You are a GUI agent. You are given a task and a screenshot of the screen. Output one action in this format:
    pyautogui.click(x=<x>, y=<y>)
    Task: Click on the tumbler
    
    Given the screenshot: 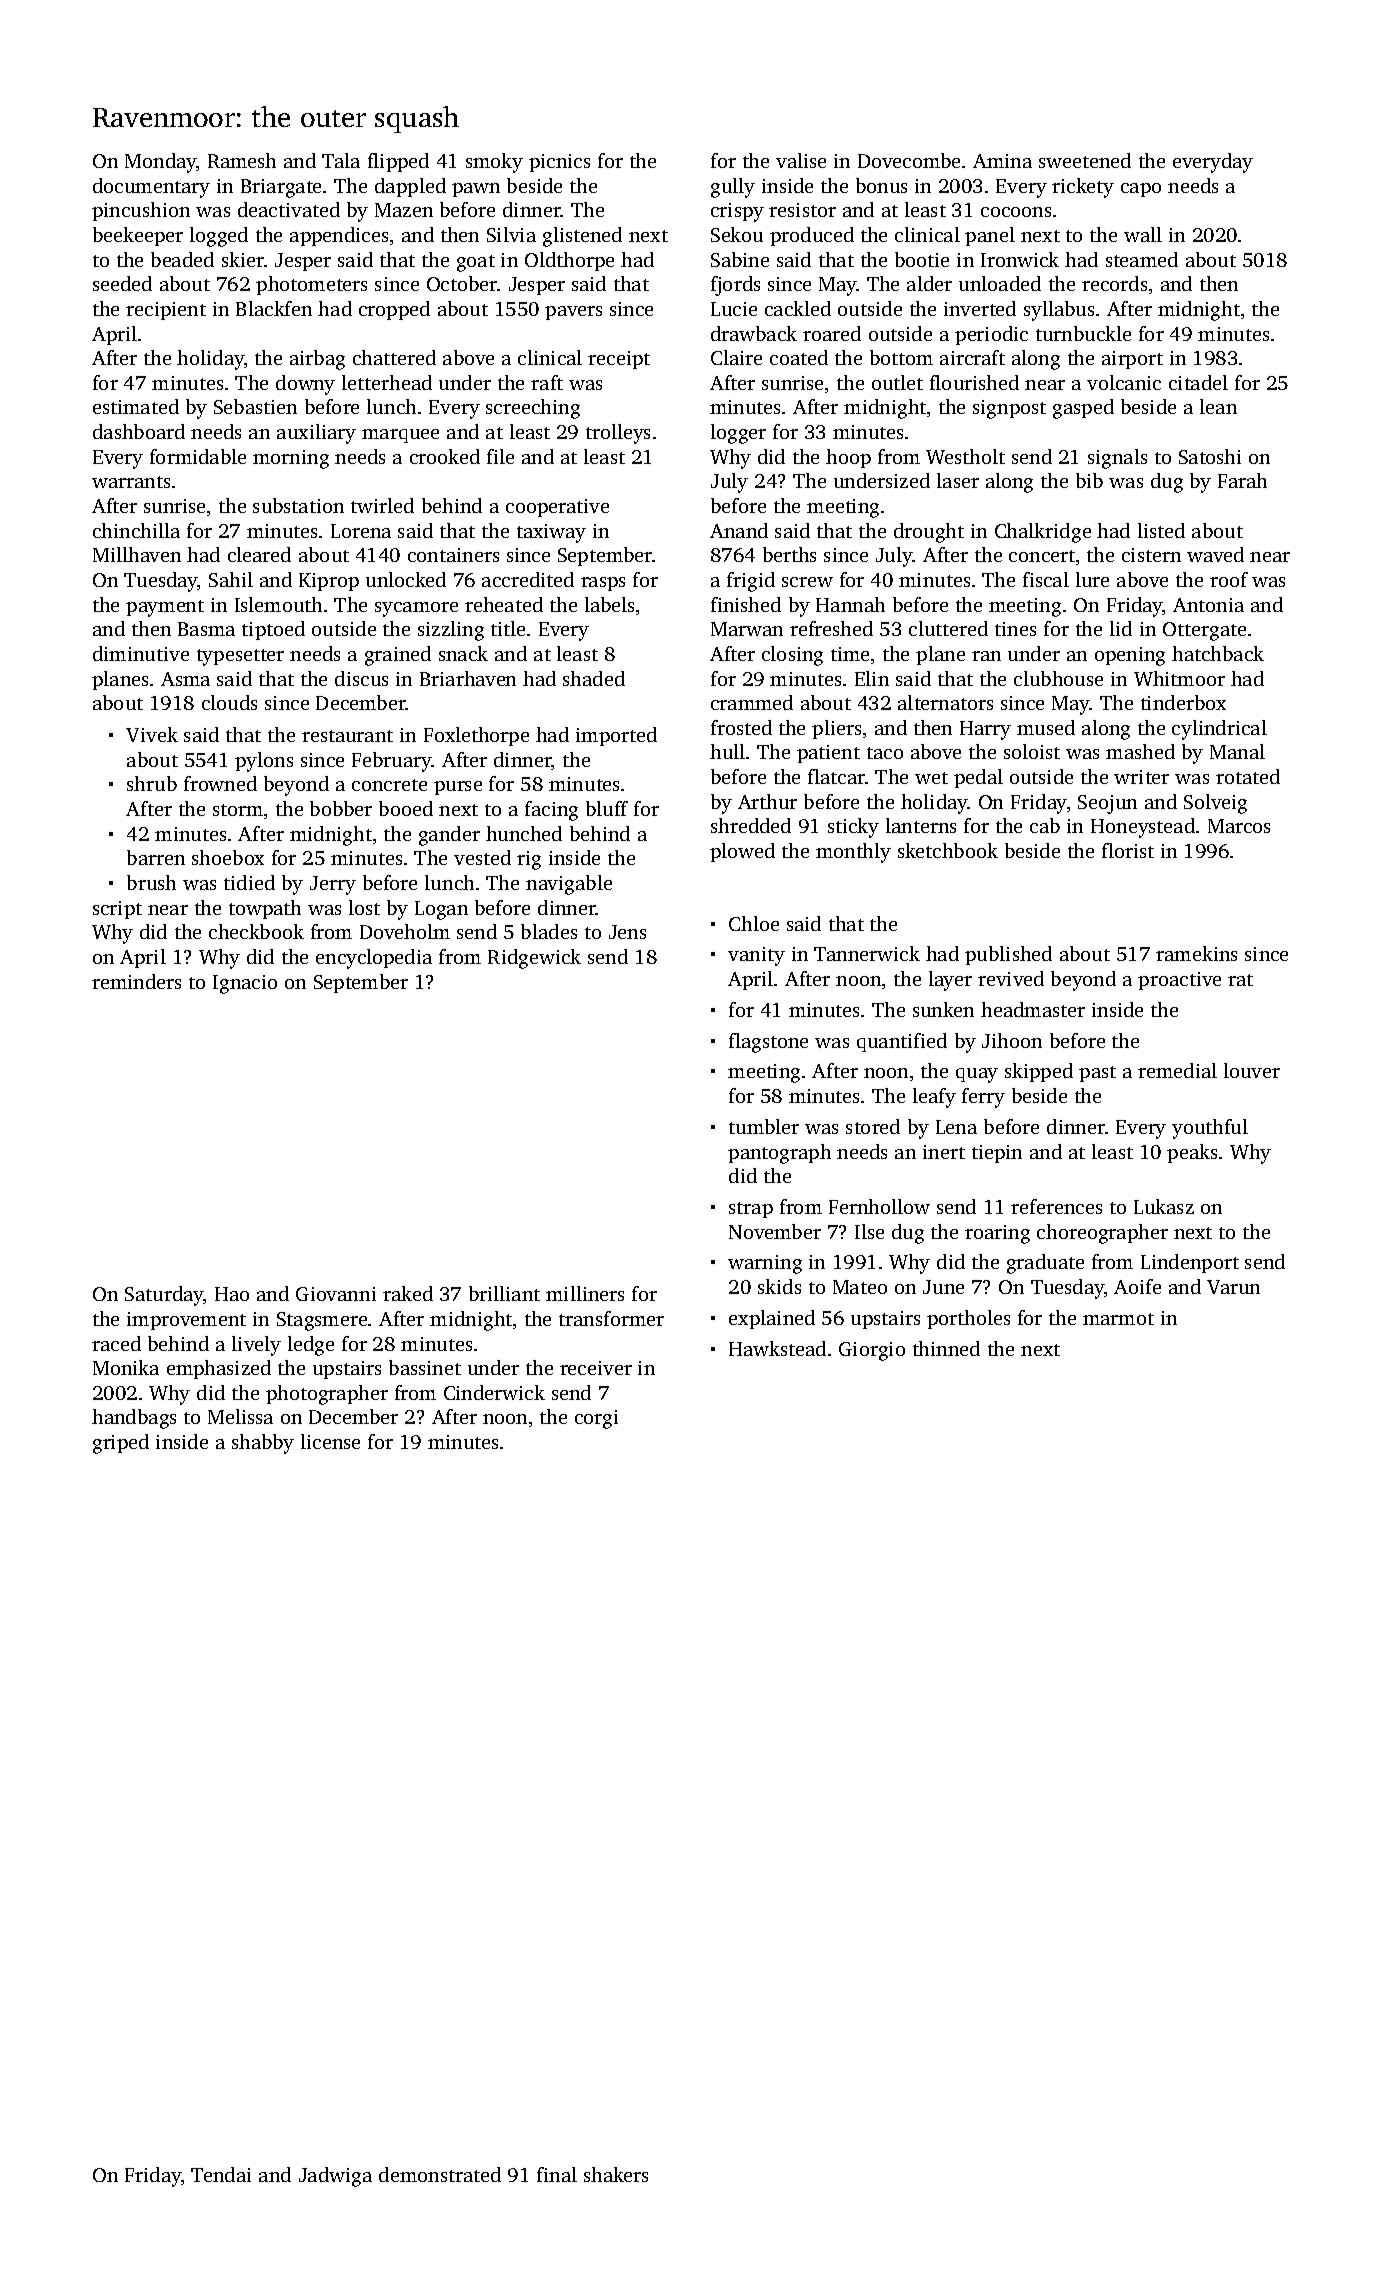 What is the action you would take?
    pyautogui.click(x=764, y=1126)
